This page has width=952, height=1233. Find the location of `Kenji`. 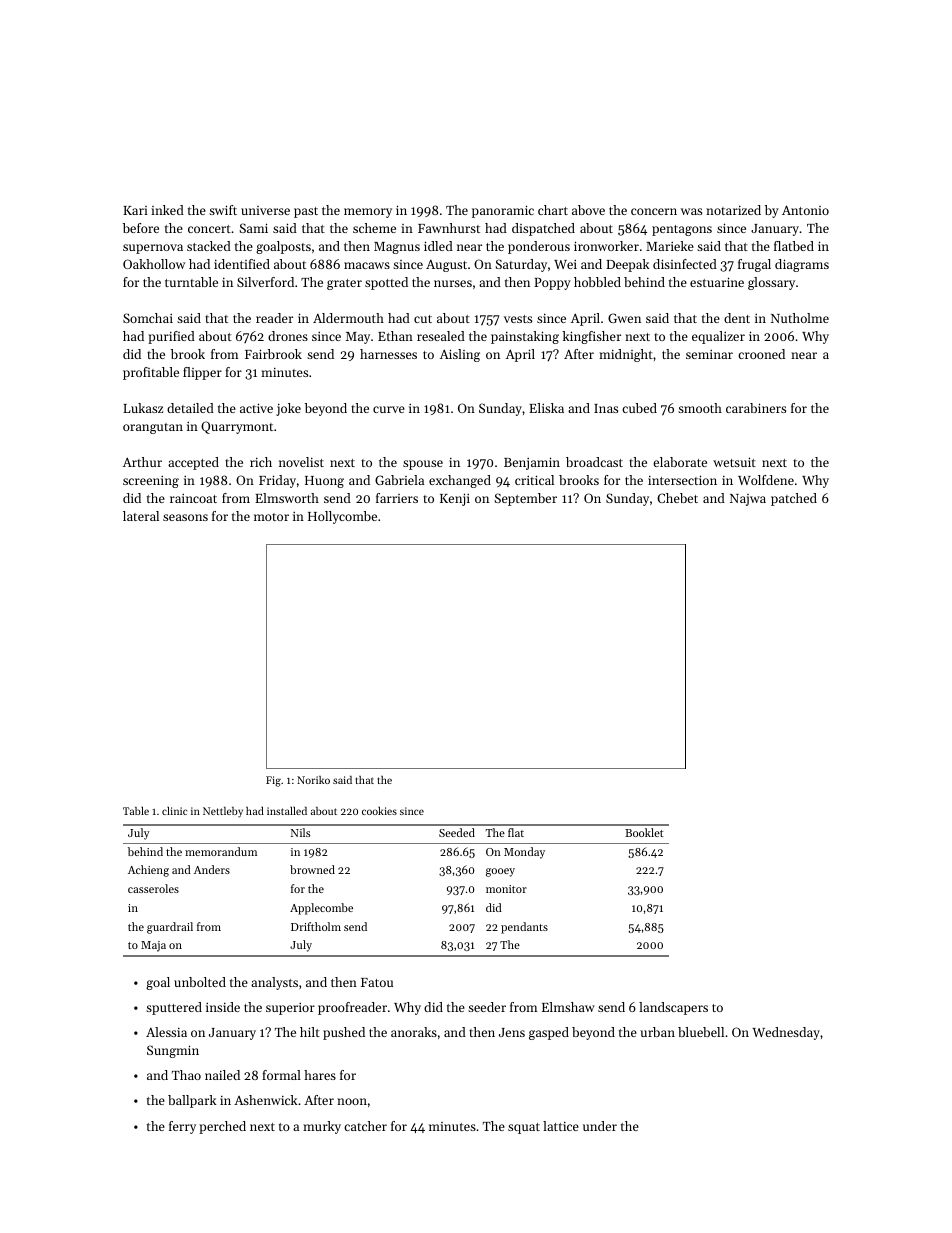

Kenji is located at coordinates (455, 499).
